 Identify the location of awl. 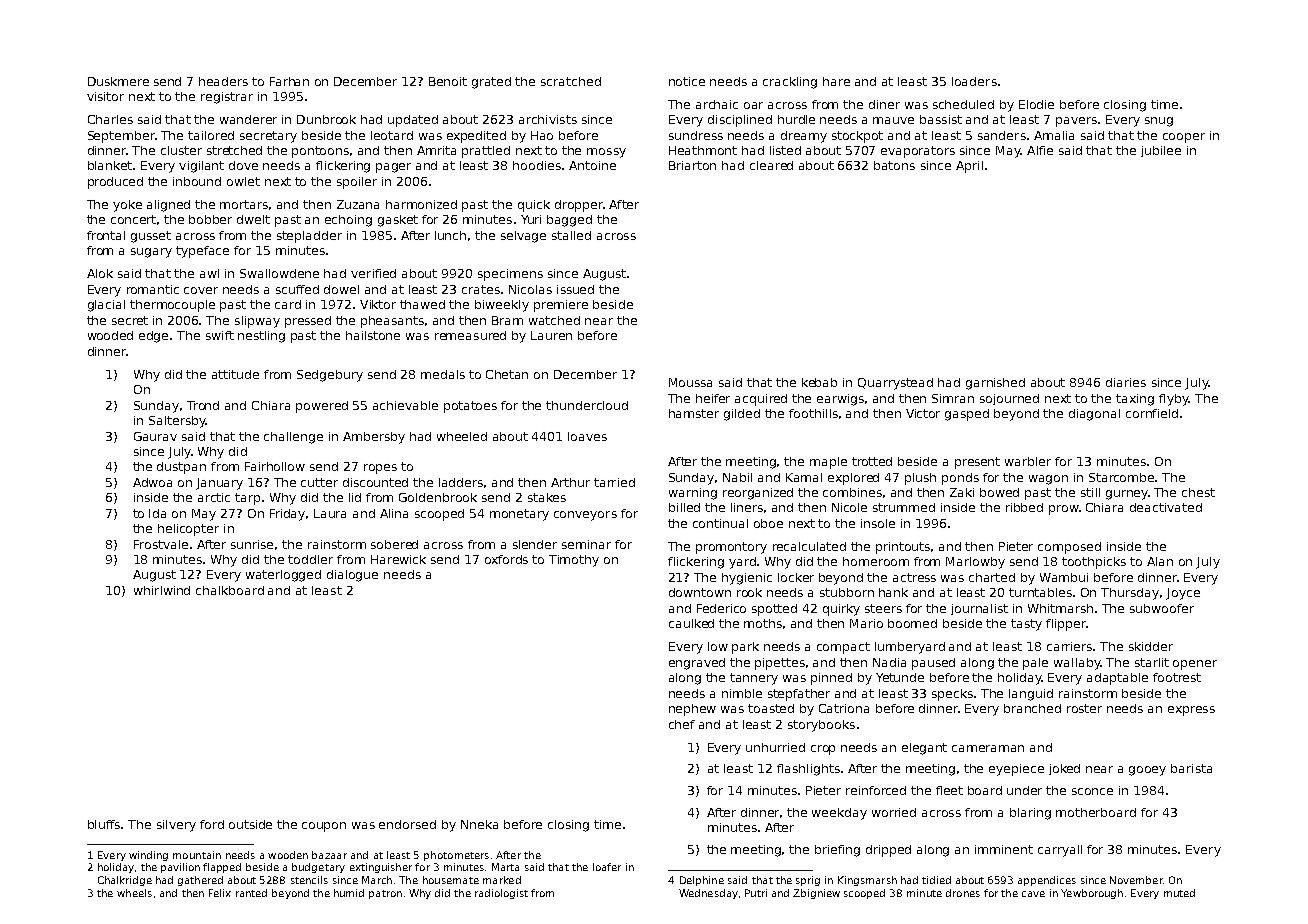
(209, 273).
